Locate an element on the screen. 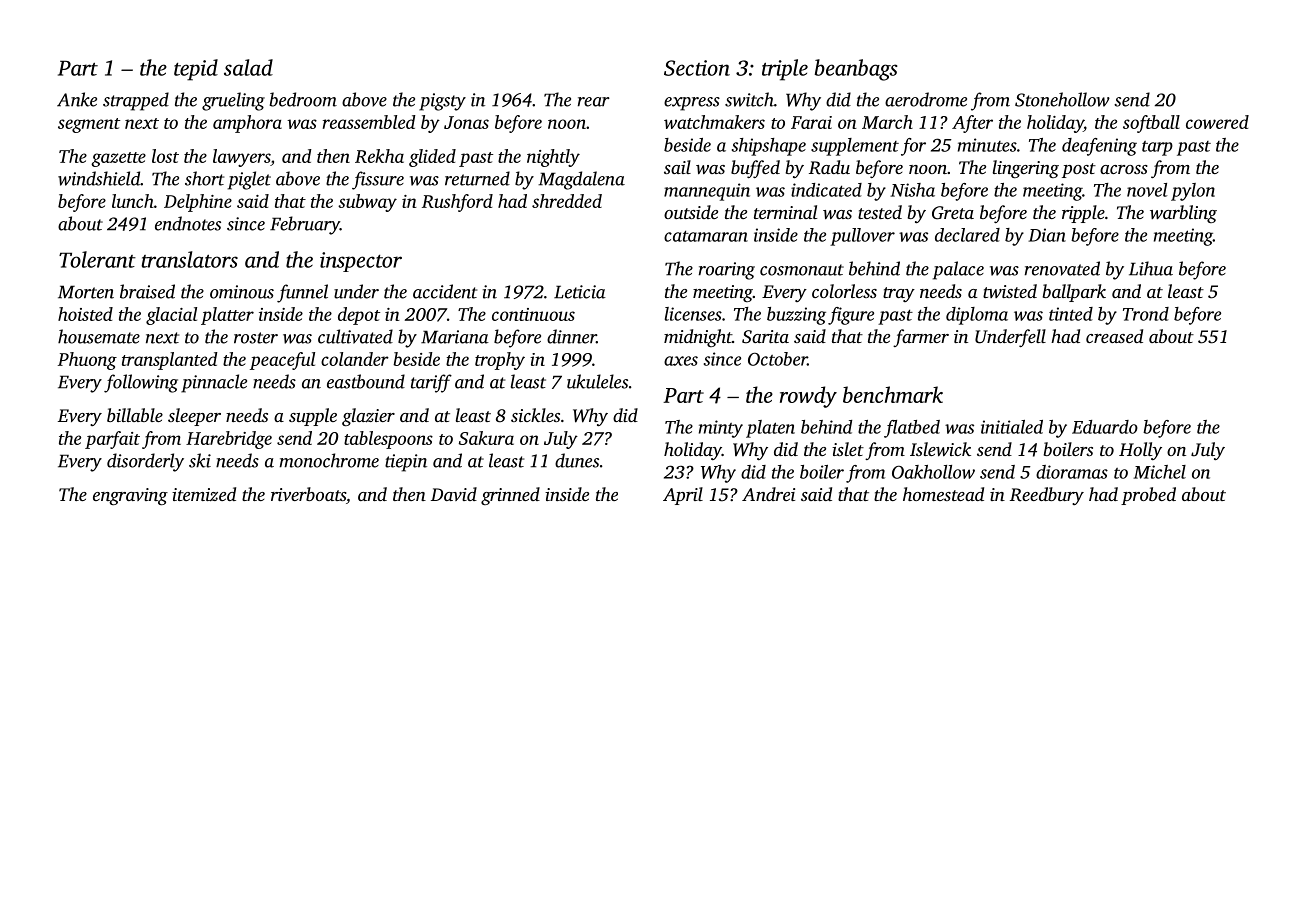 The image size is (1308, 924). parfait is located at coordinates (112, 440).
